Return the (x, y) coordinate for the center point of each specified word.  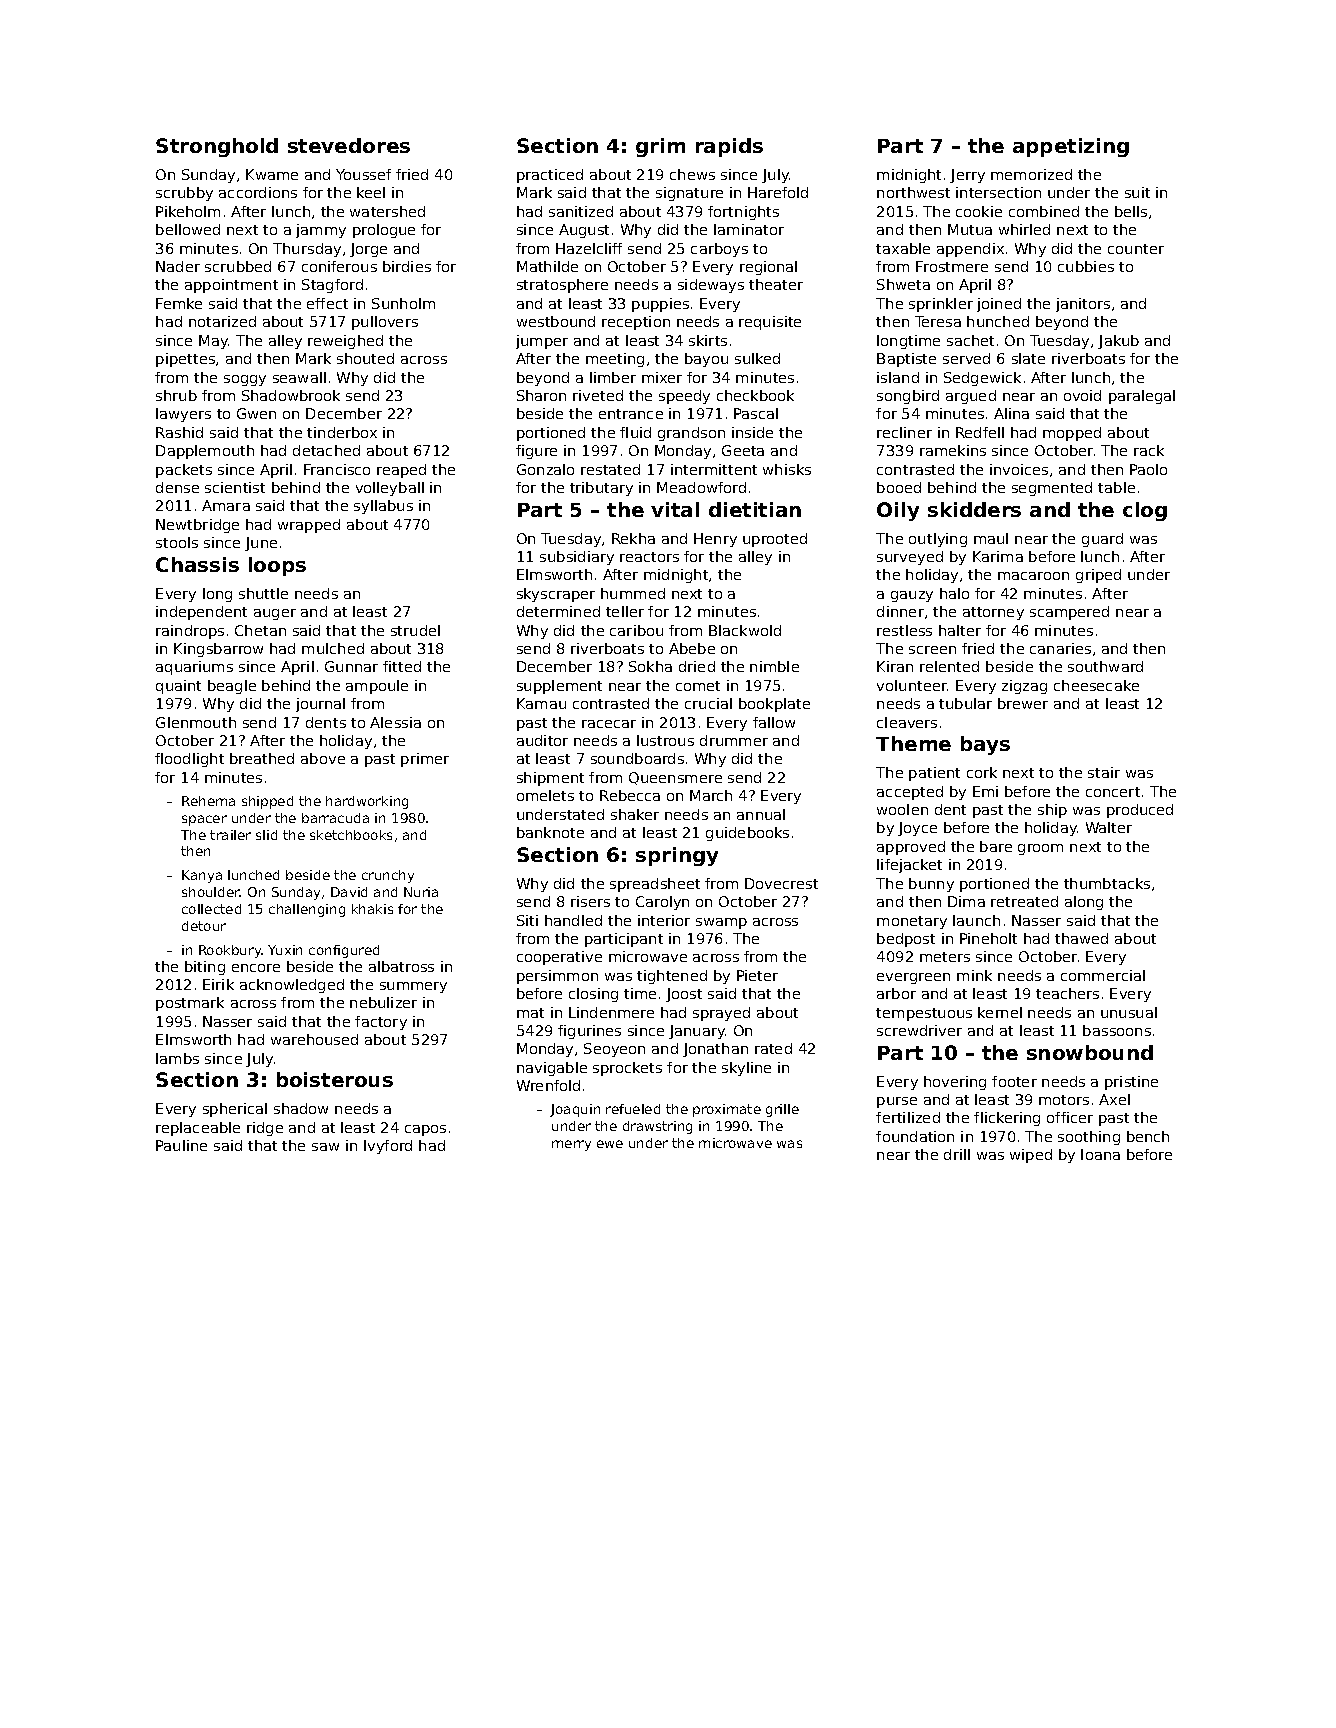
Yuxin (285, 950)
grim (660, 147)
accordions (258, 192)
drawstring (657, 1127)
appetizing (1071, 147)
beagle (232, 687)
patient (934, 774)
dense (177, 487)
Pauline (181, 1145)
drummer (734, 740)
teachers (1067, 993)
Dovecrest (781, 883)
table (1116, 487)
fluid (635, 432)
